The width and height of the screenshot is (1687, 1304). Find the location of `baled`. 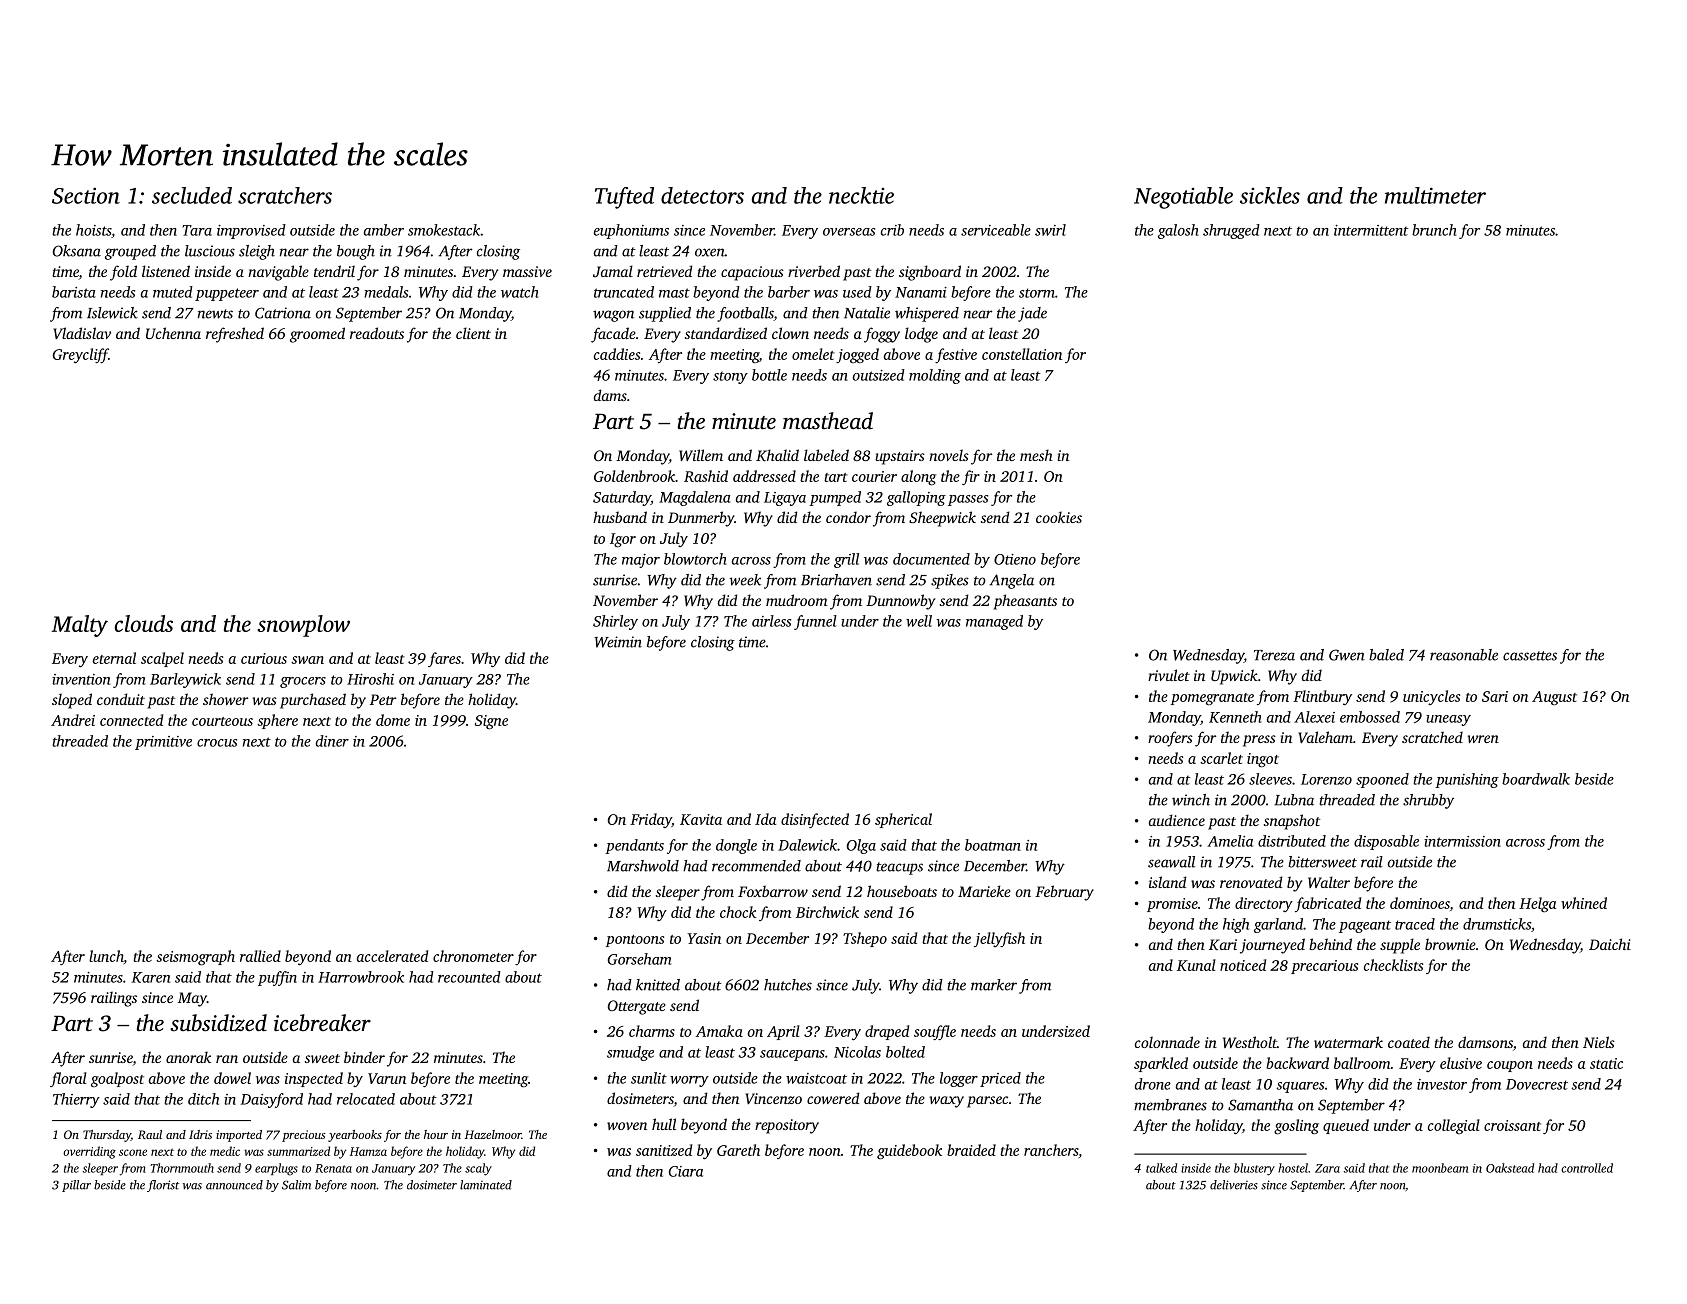

baled is located at coordinates (1386, 655).
